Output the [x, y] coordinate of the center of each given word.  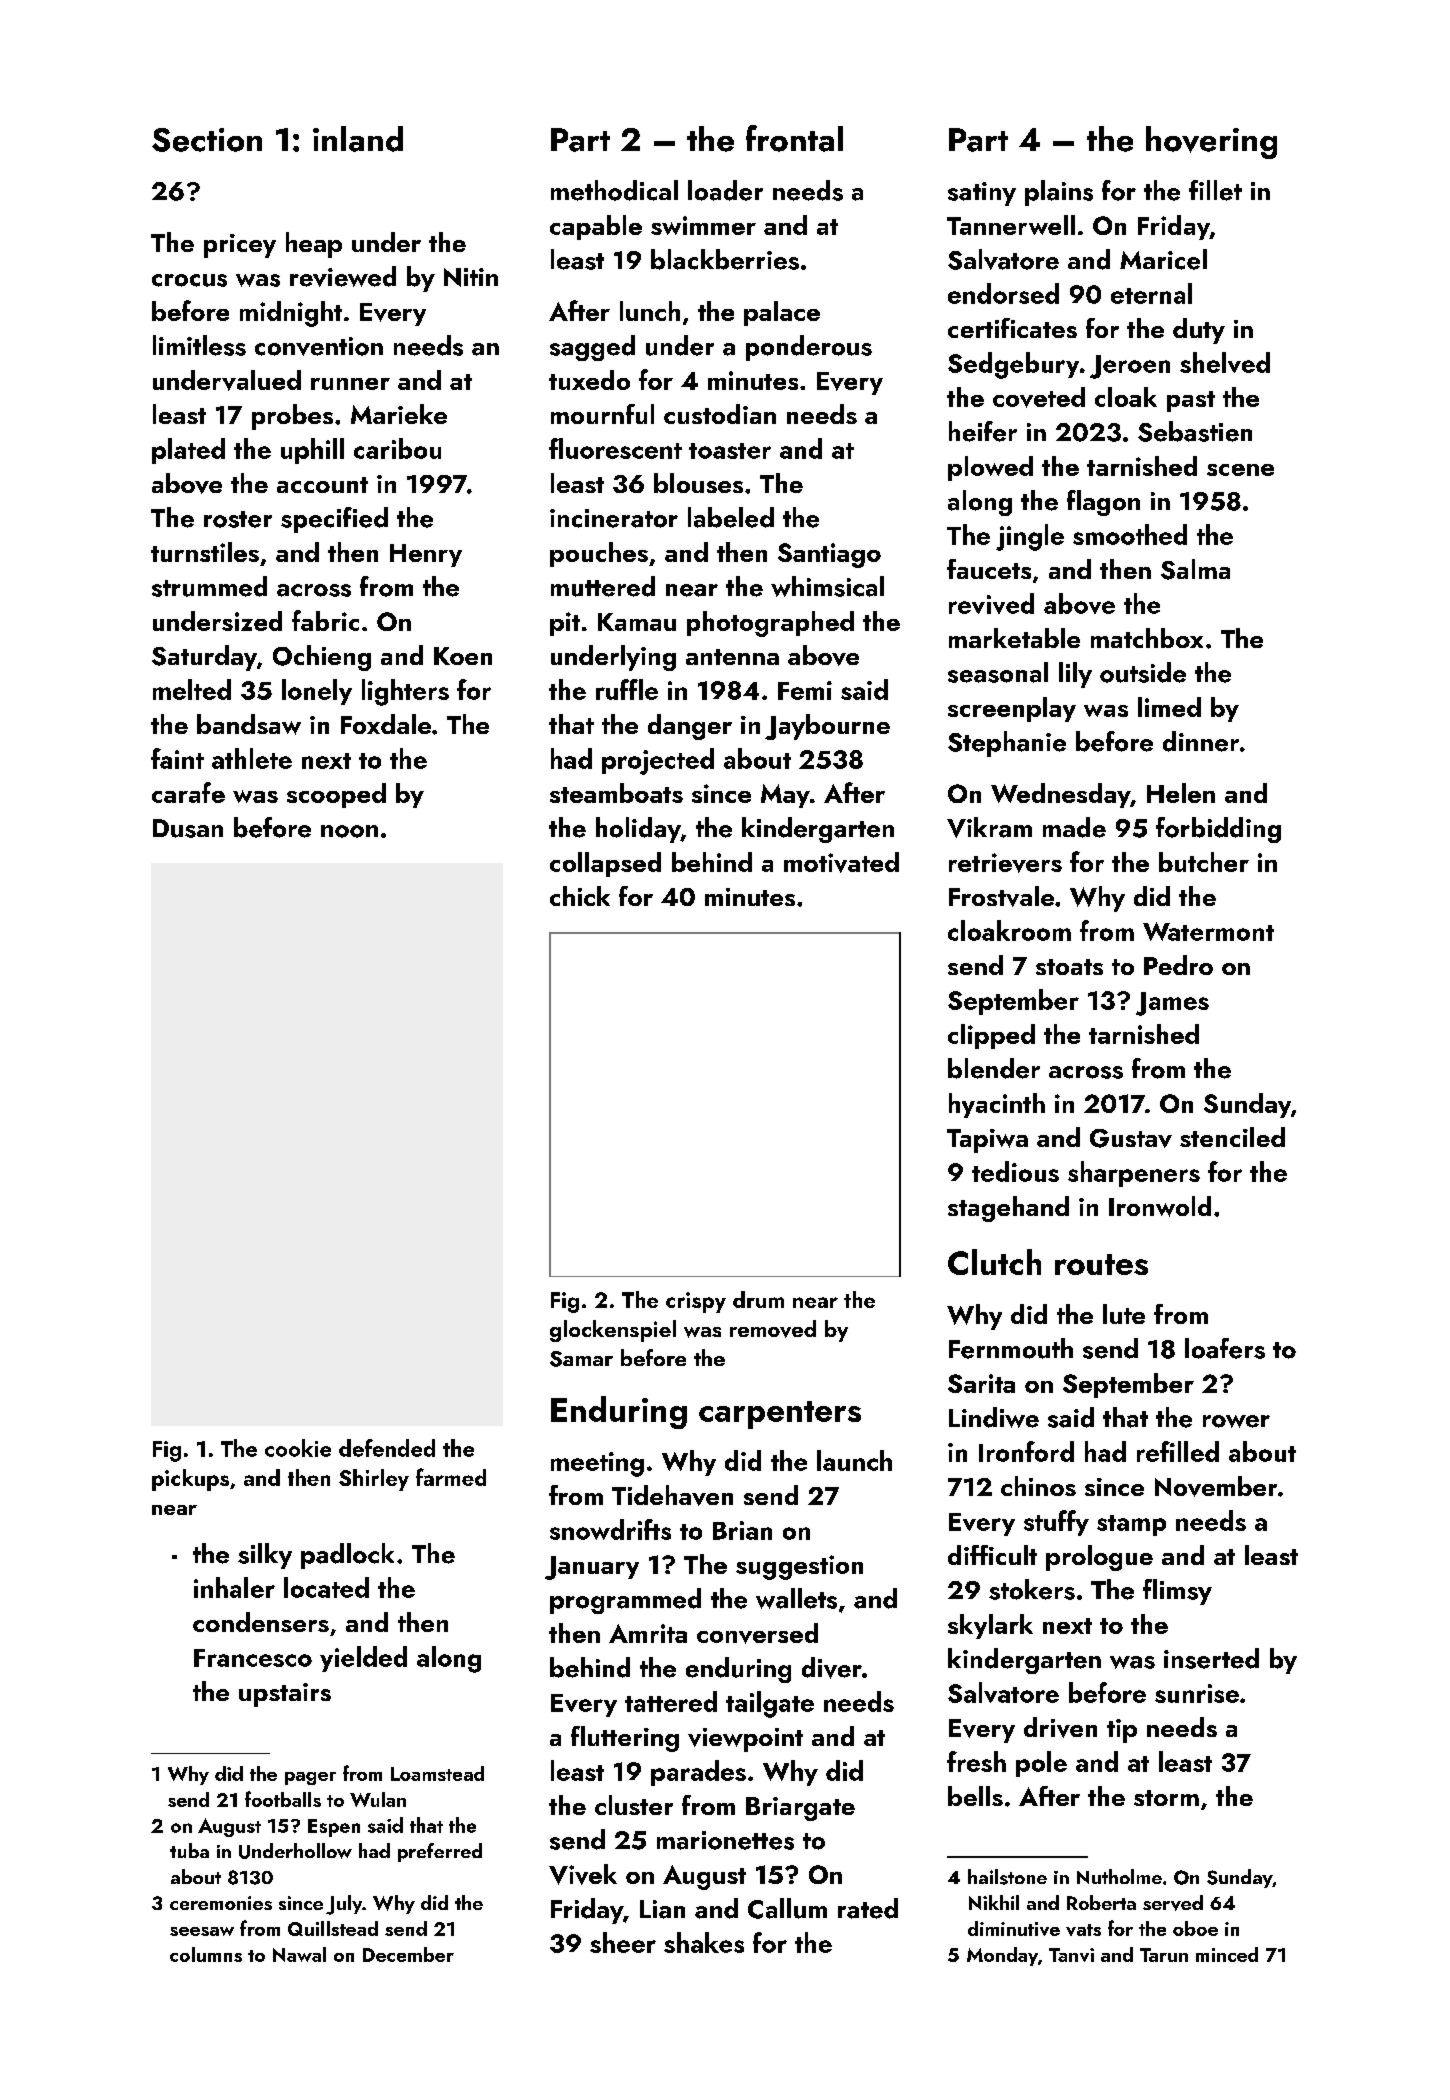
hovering [1211, 142]
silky [265, 1556]
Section [207, 140]
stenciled [1232, 1137]
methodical [614, 190]
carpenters [780, 1415]
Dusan [188, 828]
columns [206, 1954]
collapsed [605, 864]
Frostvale [1001, 896]
